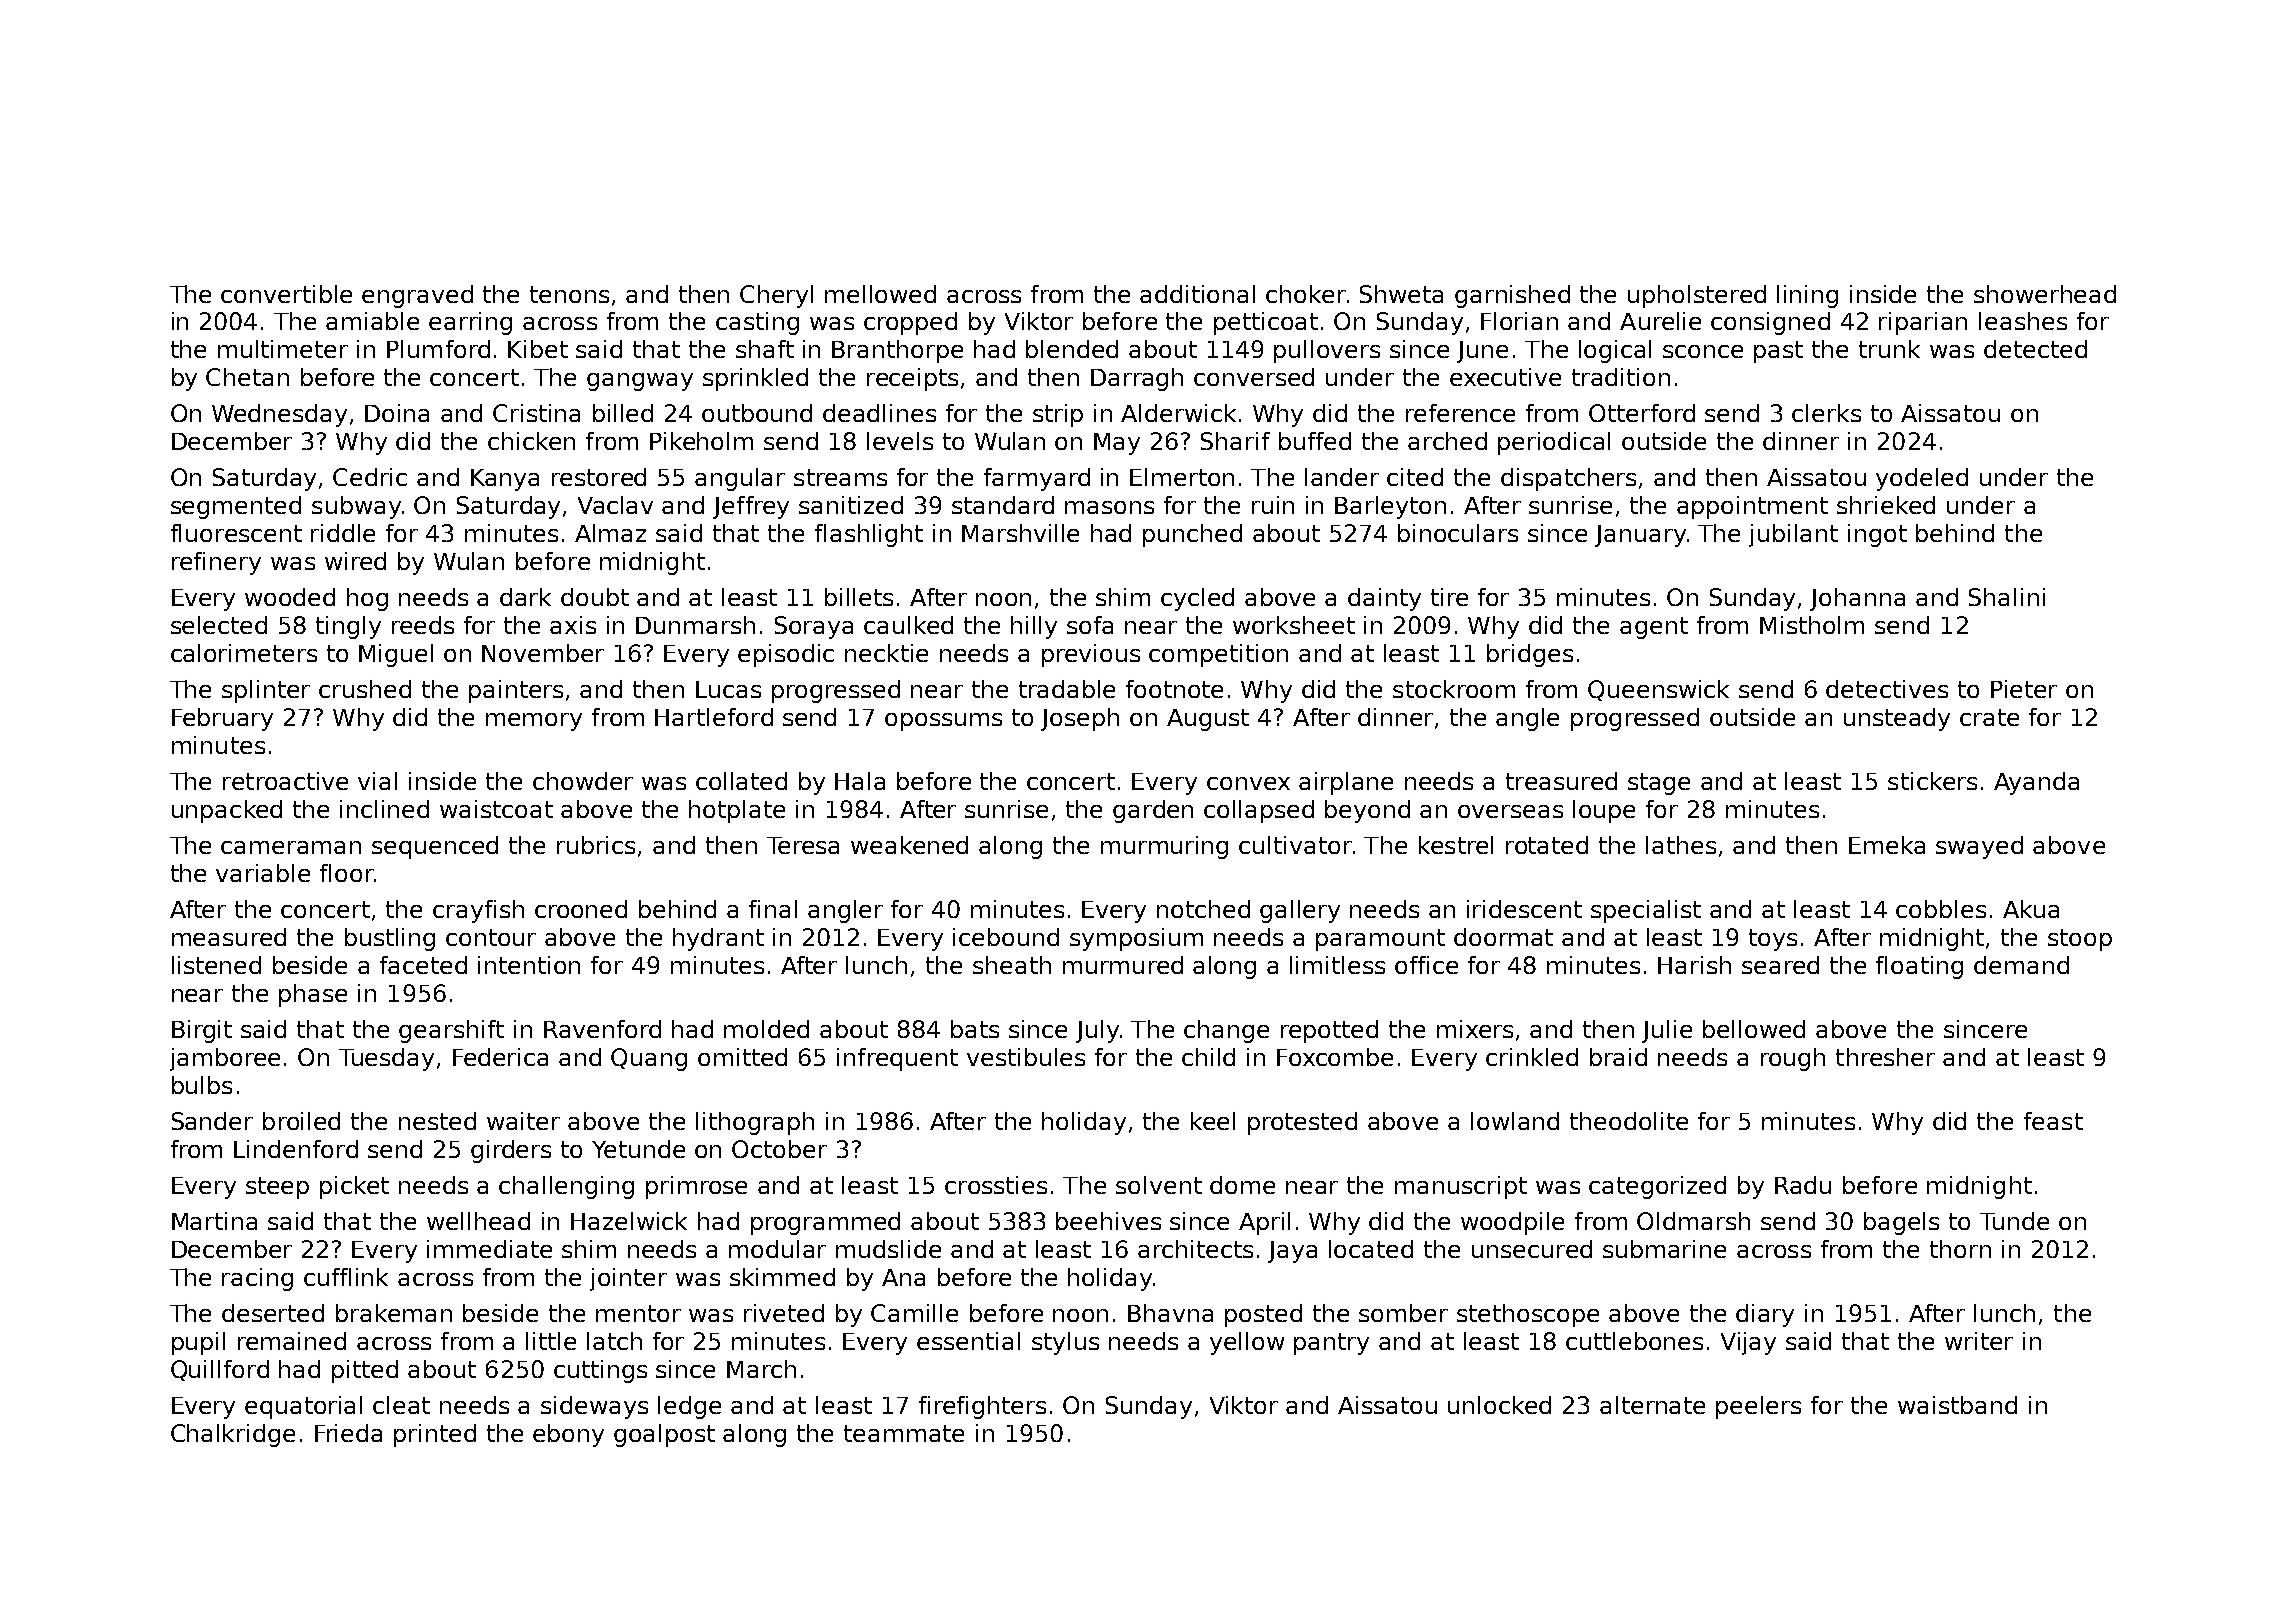 This page has height=1620, width=2292. Describe the element at coordinates (909, 845) in the page. I see `weakened` at that location.
